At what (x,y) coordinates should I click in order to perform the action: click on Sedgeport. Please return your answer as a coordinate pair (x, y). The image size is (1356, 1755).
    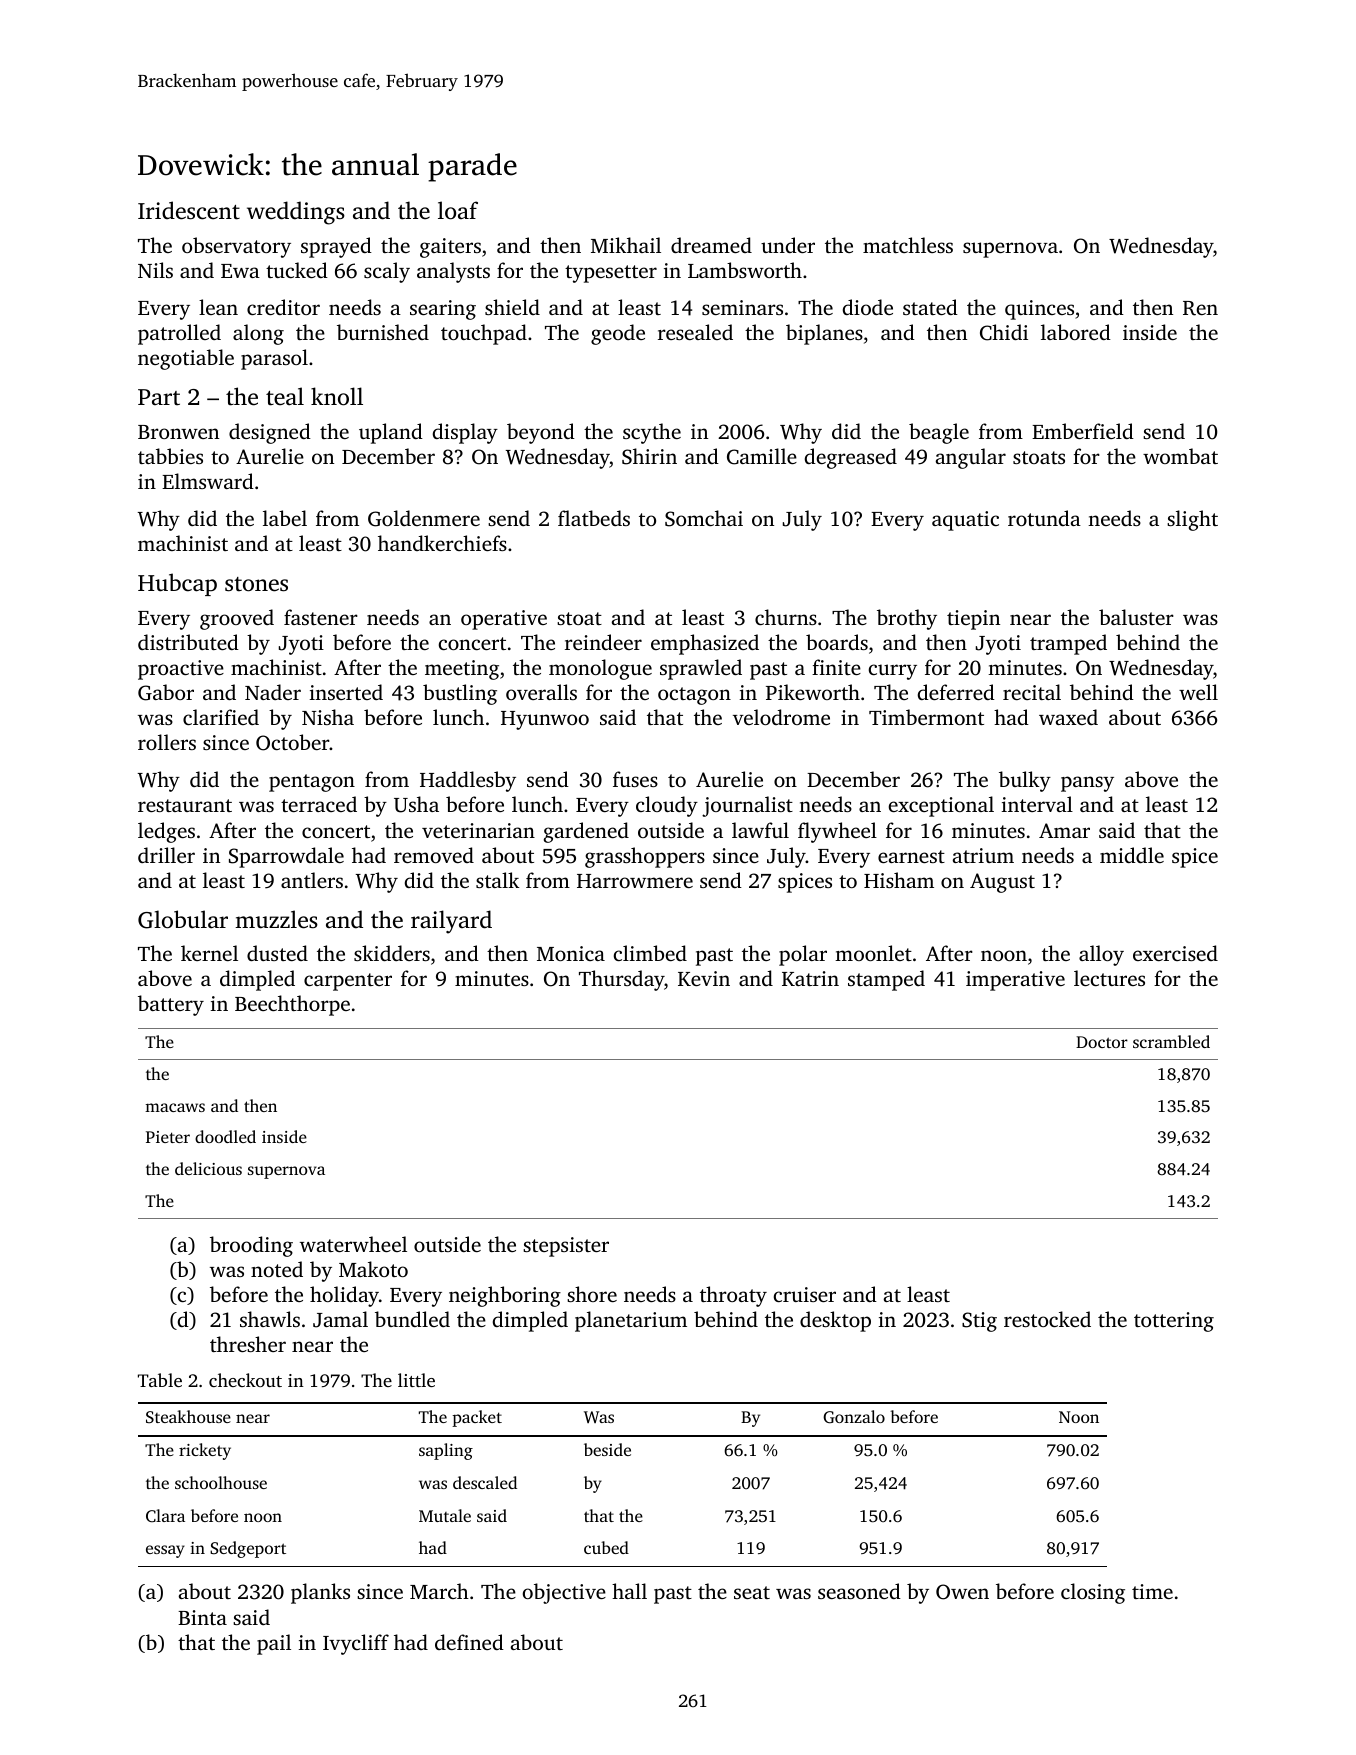
    Looking at the image, I should click on (248, 1549).
